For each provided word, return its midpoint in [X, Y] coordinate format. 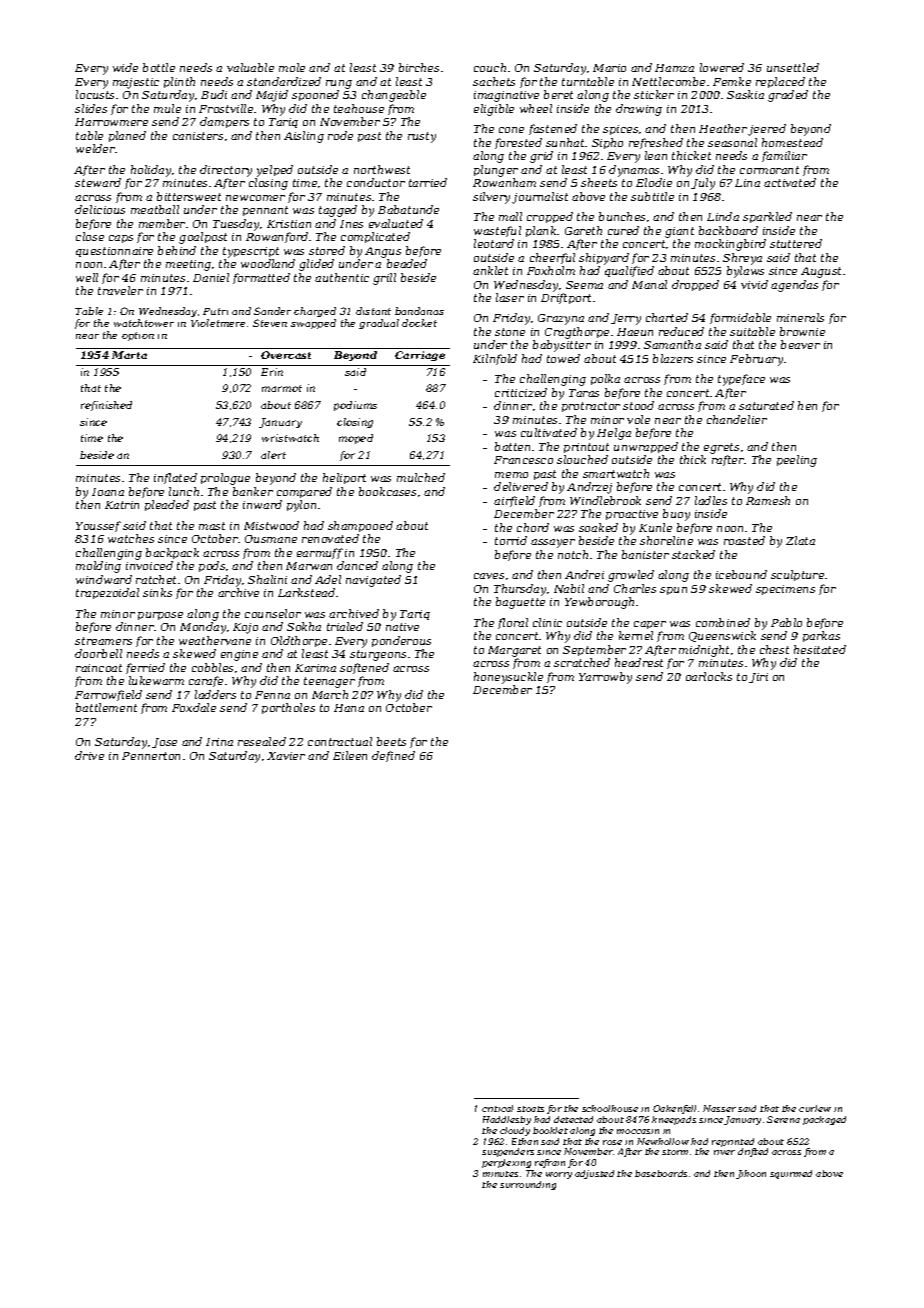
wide [125, 67]
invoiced [149, 565]
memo [511, 475]
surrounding [528, 1185]
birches [419, 67]
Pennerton [151, 756]
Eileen [350, 755]
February [756, 360]
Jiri [758, 678]
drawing [639, 110]
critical [497, 1108]
